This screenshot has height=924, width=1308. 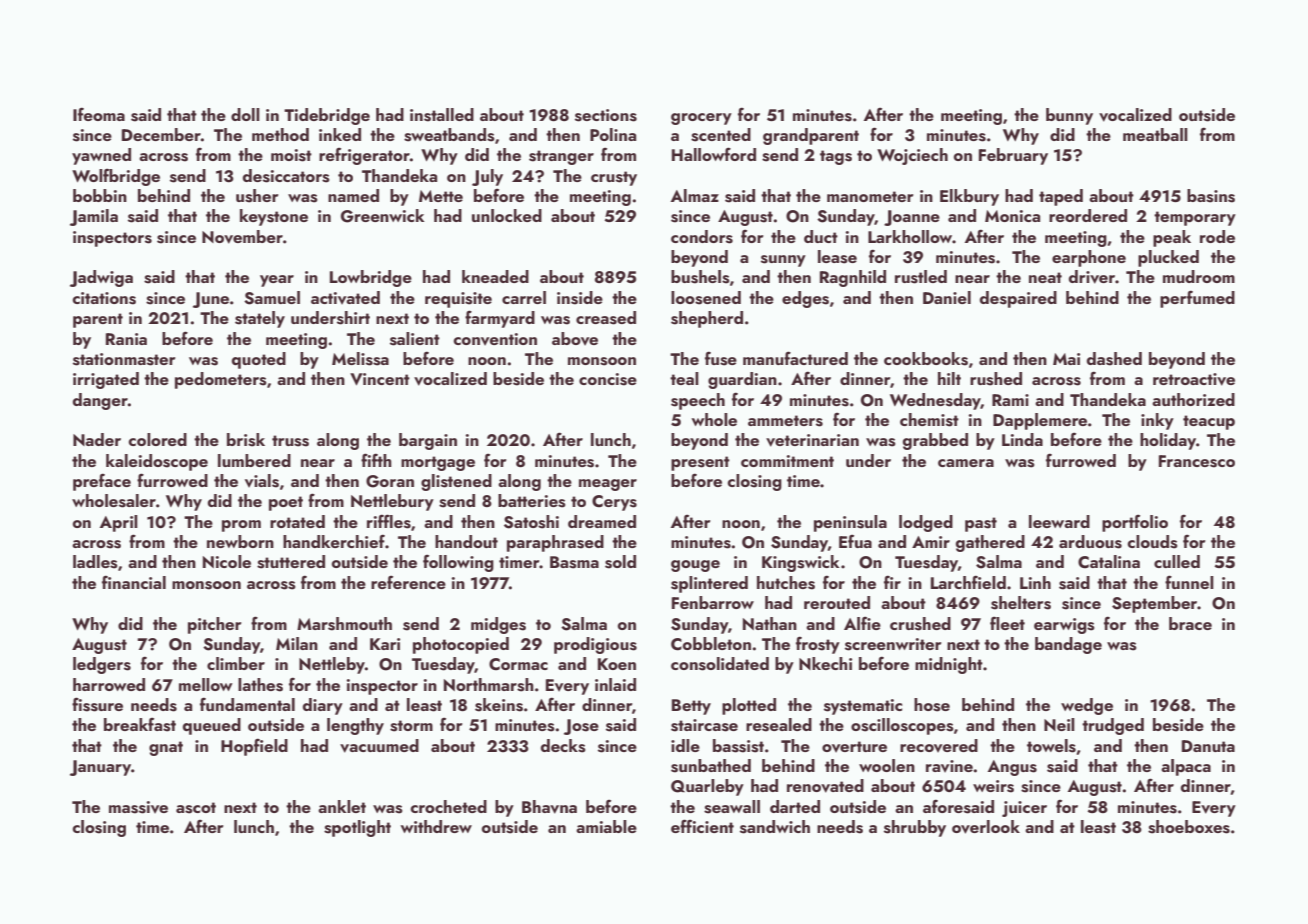 What do you see at coordinates (620, 562) in the screenshot?
I see `sold` at bounding box center [620, 562].
